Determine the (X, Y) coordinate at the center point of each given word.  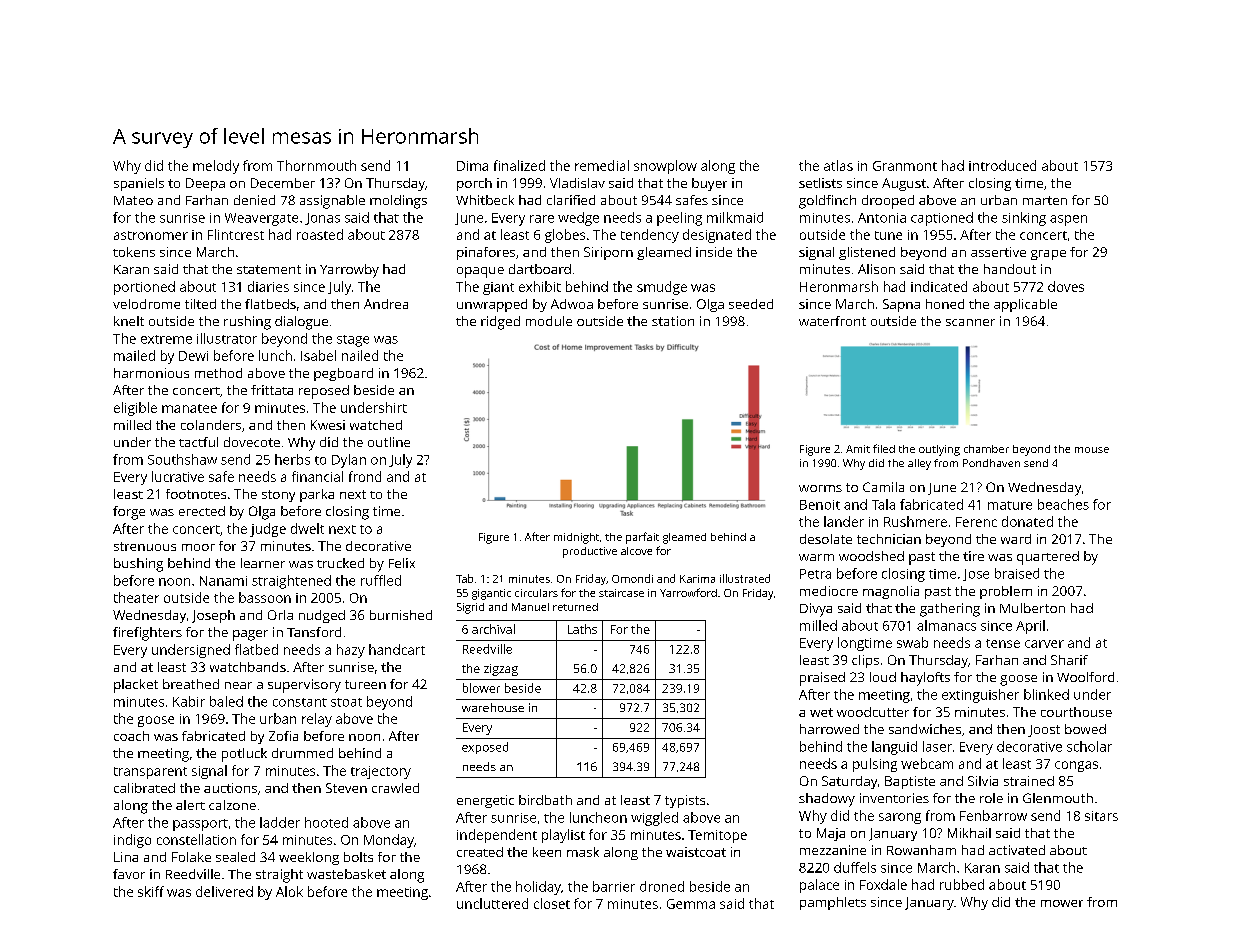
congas (1076, 766)
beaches (1063, 504)
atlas (838, 165)
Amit (858, 449)
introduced (1002, 165)
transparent (150, 773)
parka (317, 495)
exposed (485, 748)
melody (216, 167)
